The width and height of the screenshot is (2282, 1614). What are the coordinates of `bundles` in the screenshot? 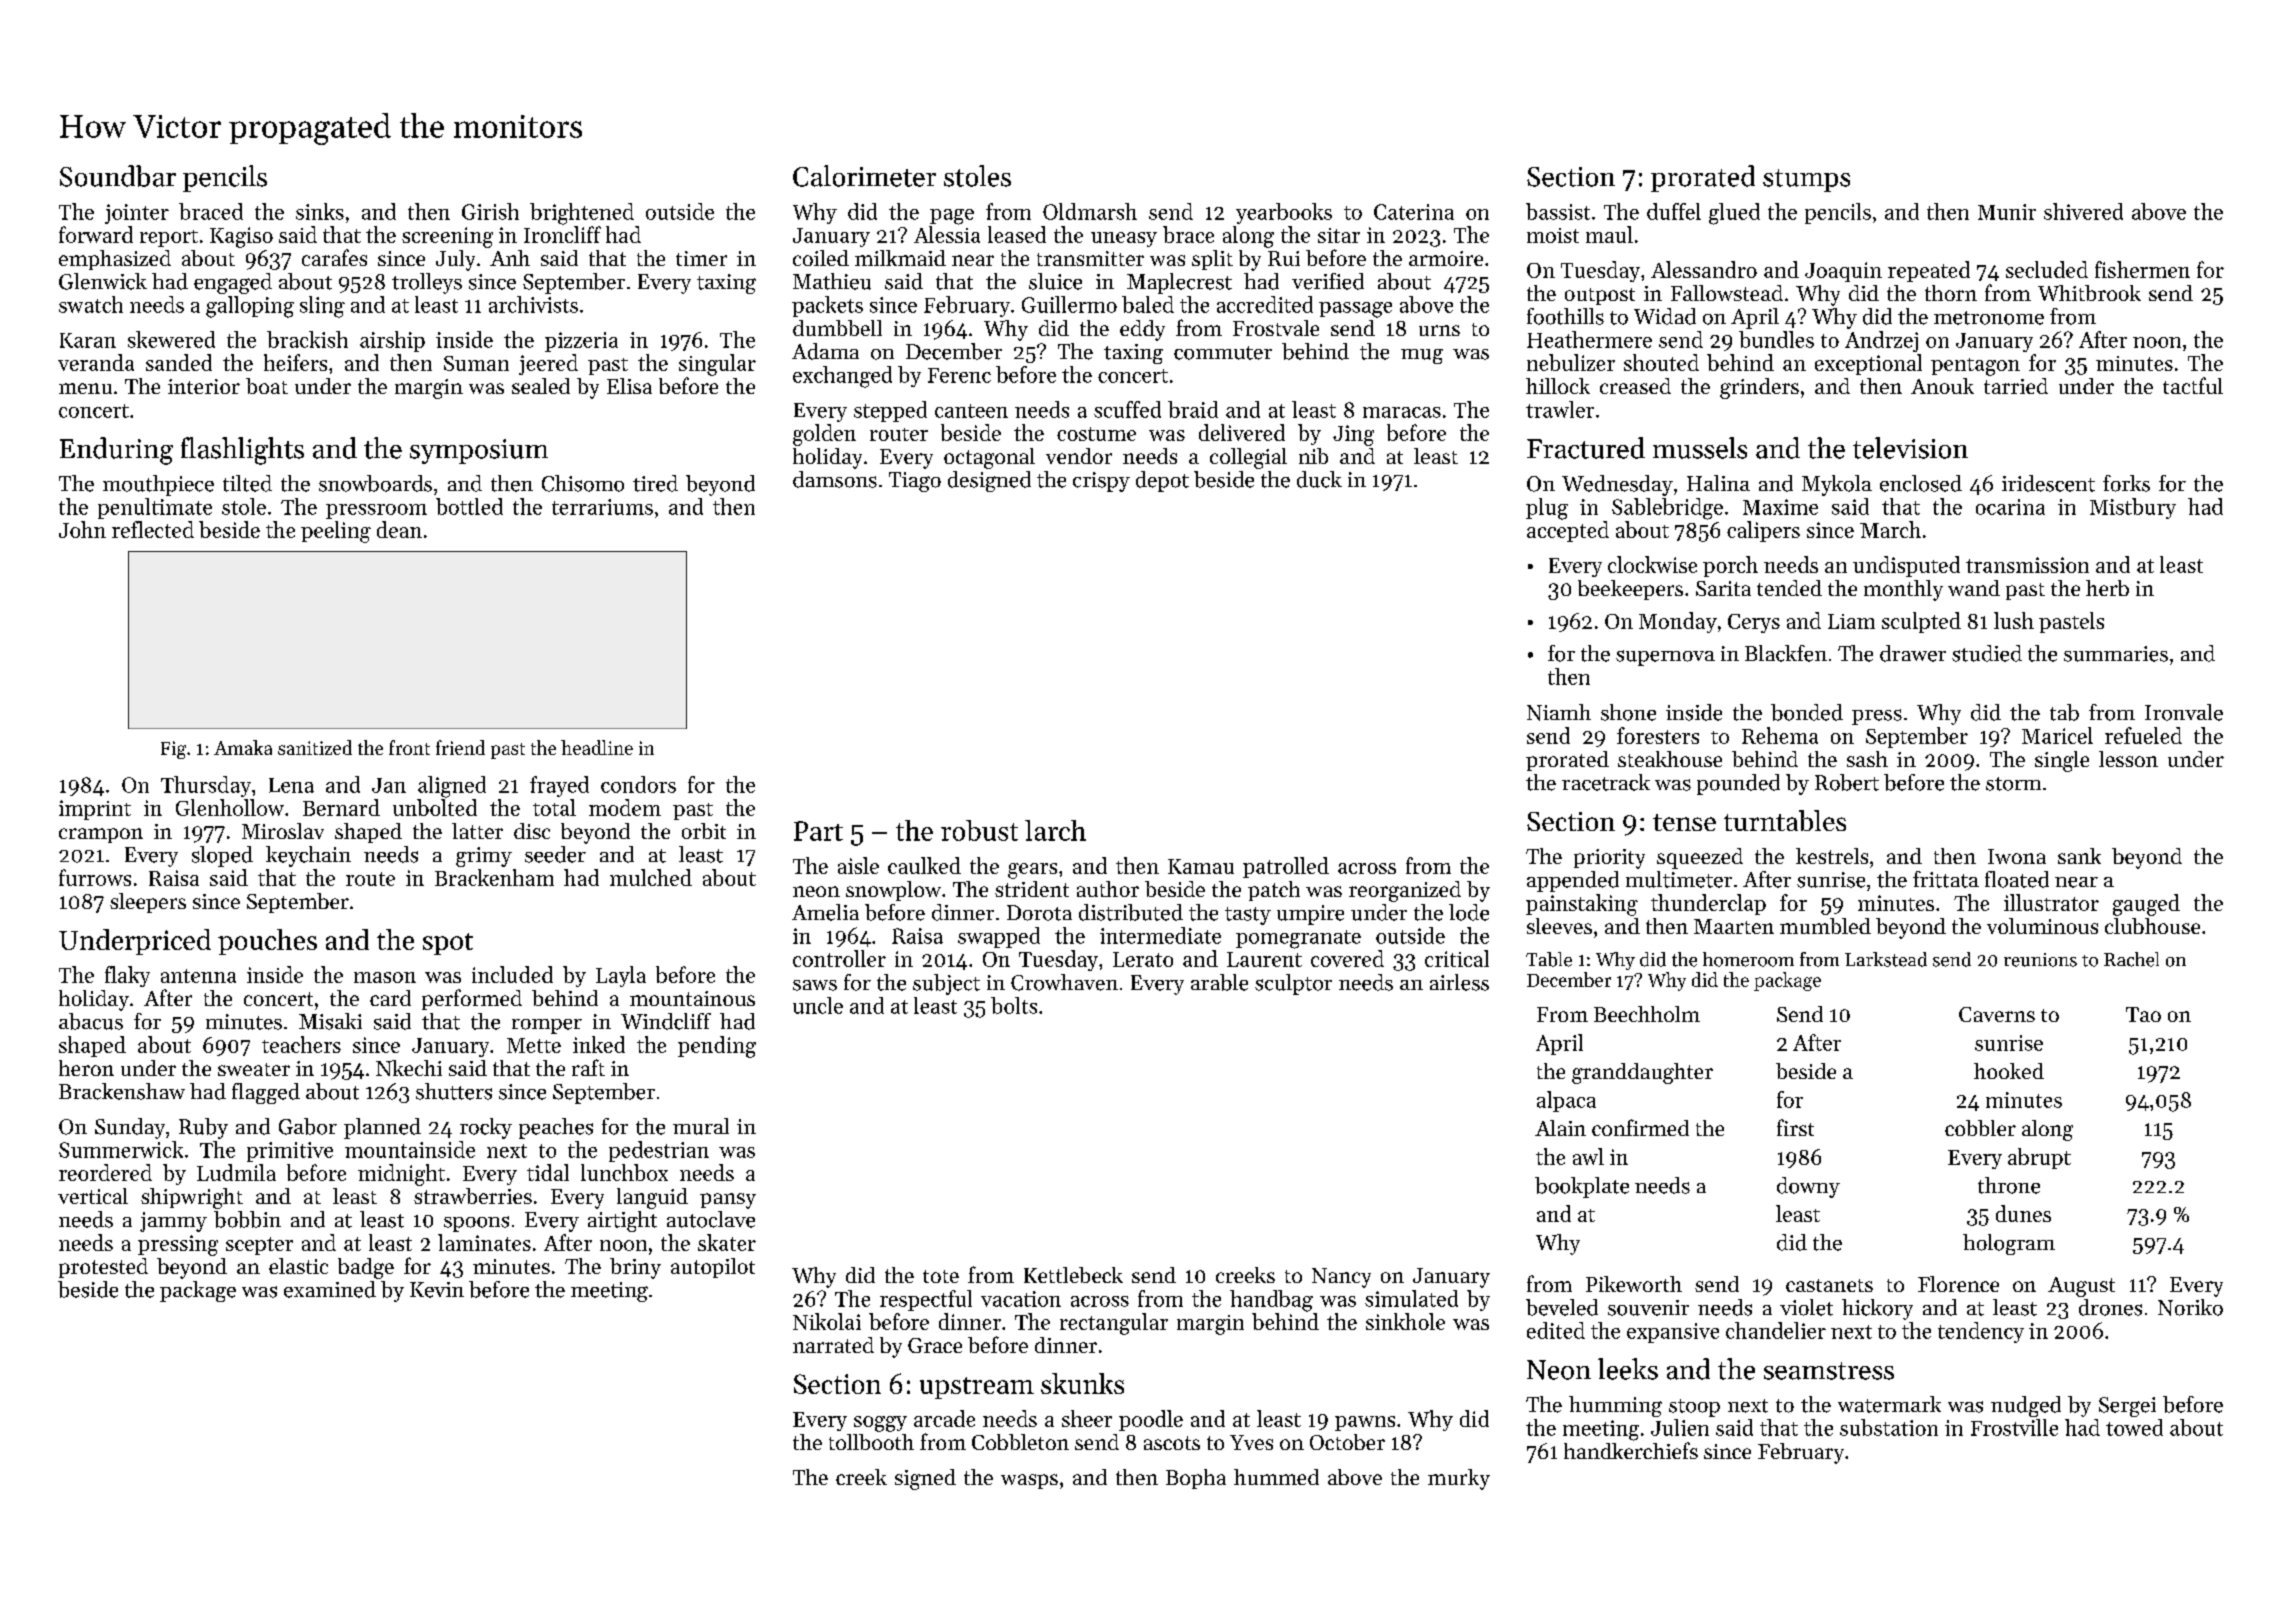 It's located at (1776, 339).
